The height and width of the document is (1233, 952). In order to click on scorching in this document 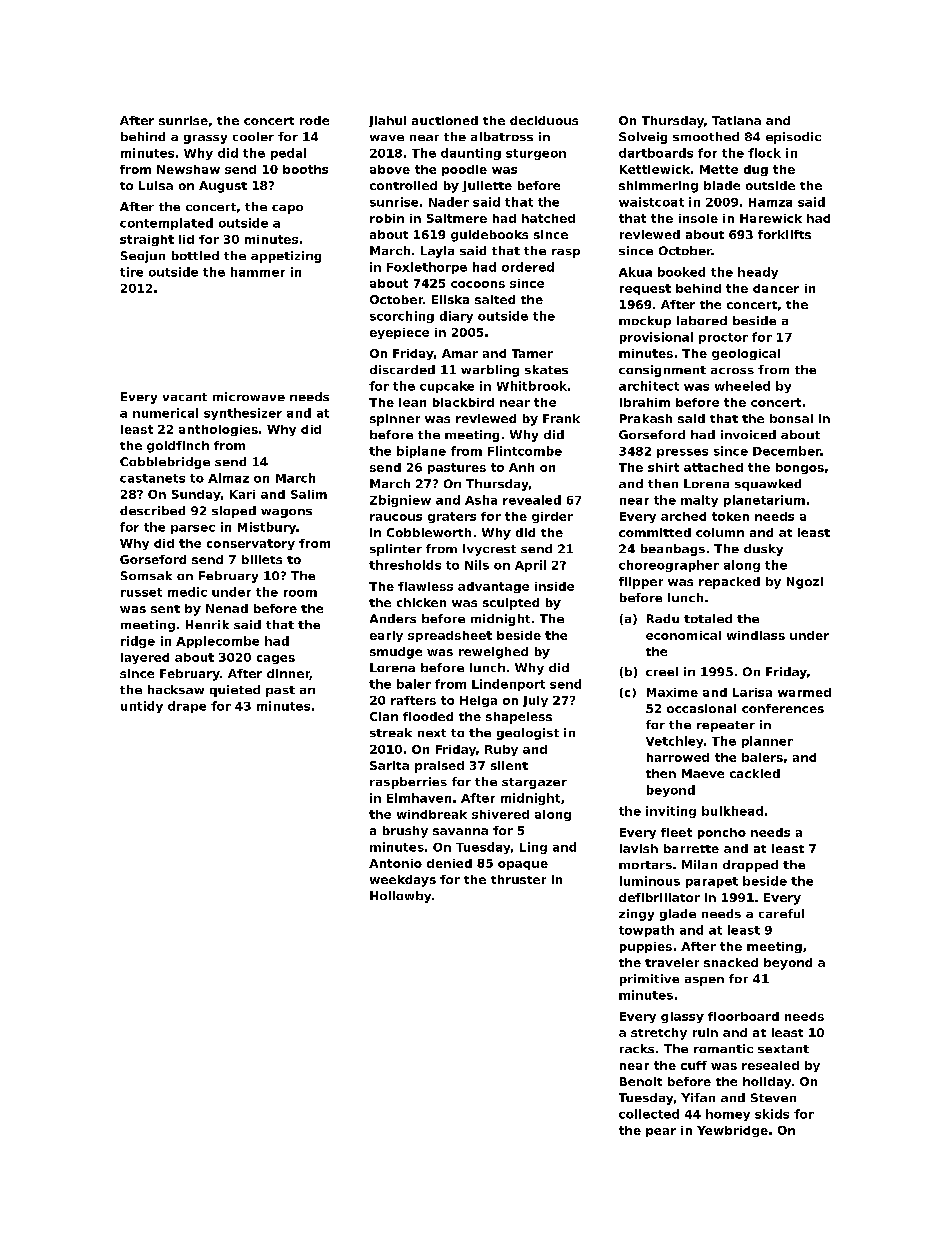, I will do `click(402, 317)`.
